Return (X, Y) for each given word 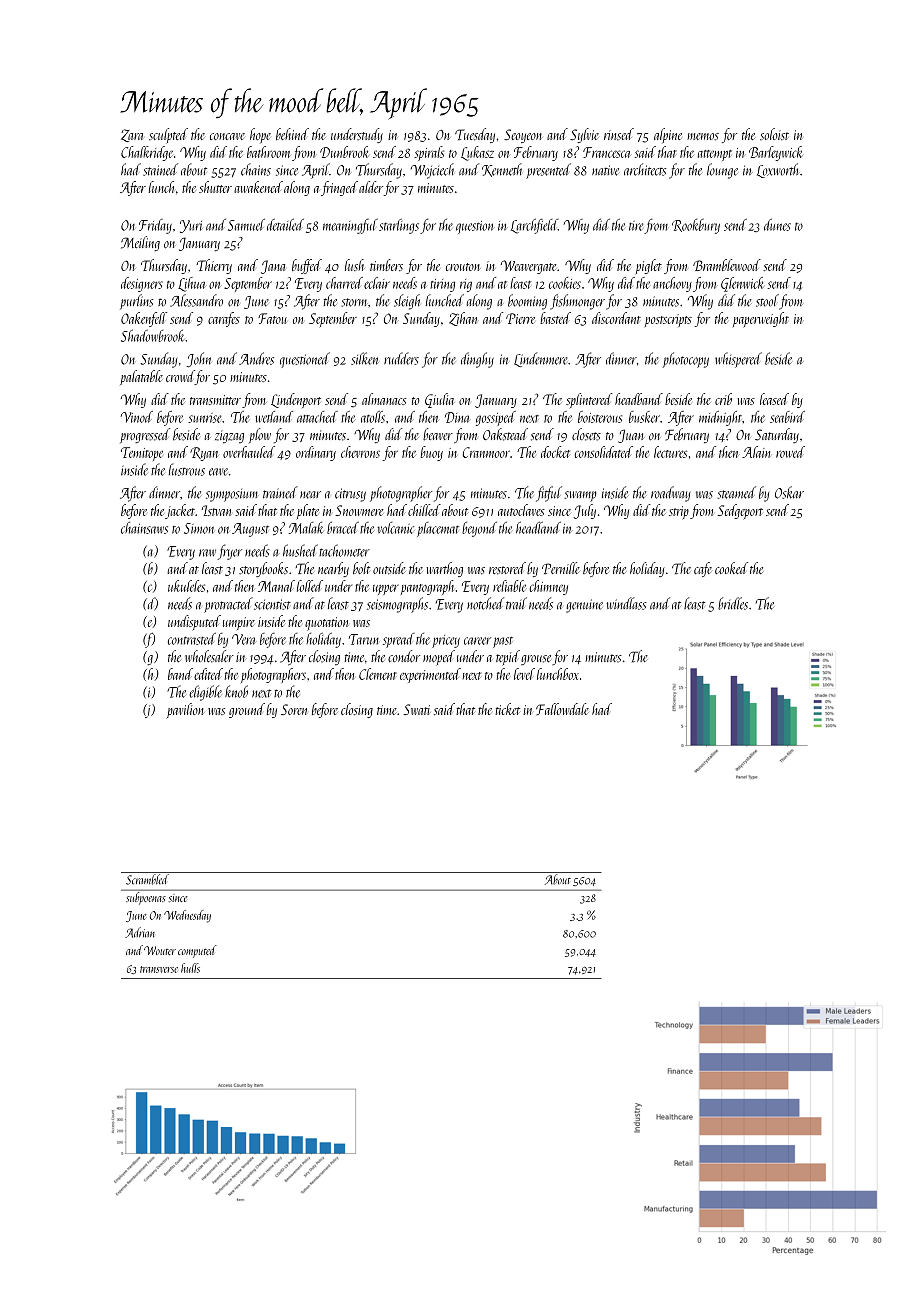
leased (774, 399)
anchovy (672, 284)
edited (208, 674)
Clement (378, 674)
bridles (733, 603)
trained (280, 492)
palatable (141, 377)
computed (197, 951)
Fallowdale (562, 709)
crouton (463, 267)
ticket (507, 709)
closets (586, 434)
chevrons (360, 452)
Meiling (140, 243)
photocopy (686, 360)
